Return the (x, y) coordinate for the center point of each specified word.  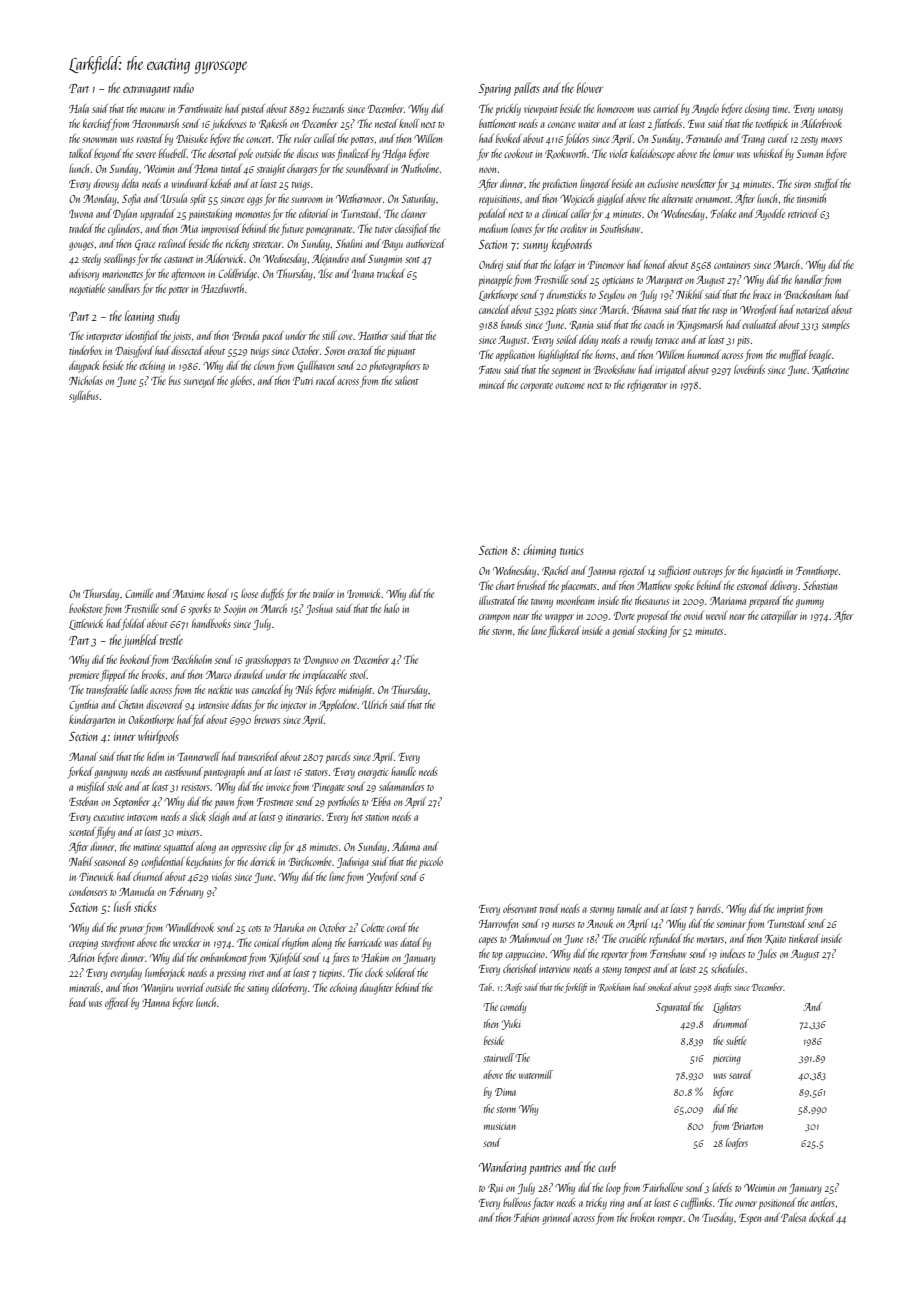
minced (492, 384)
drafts (723, 988)
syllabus (84, 397)
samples (836, 325)
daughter (376, 989)
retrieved (803, 213)
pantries (545, 1169)
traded (81, 228)
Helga (394, 155)
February (186, 893)
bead (78, 1002)
